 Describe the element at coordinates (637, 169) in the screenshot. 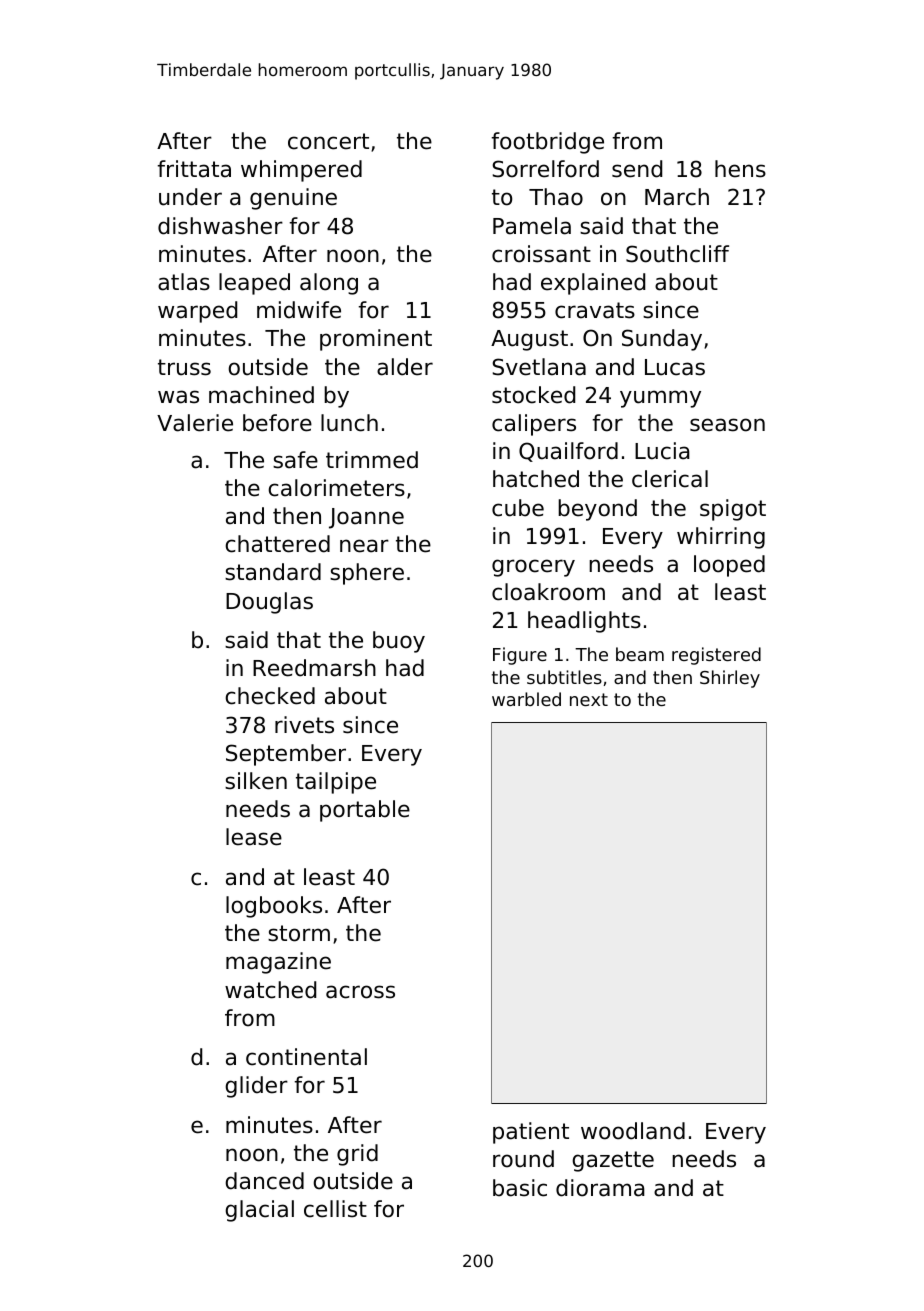

I see `send` at that location.
